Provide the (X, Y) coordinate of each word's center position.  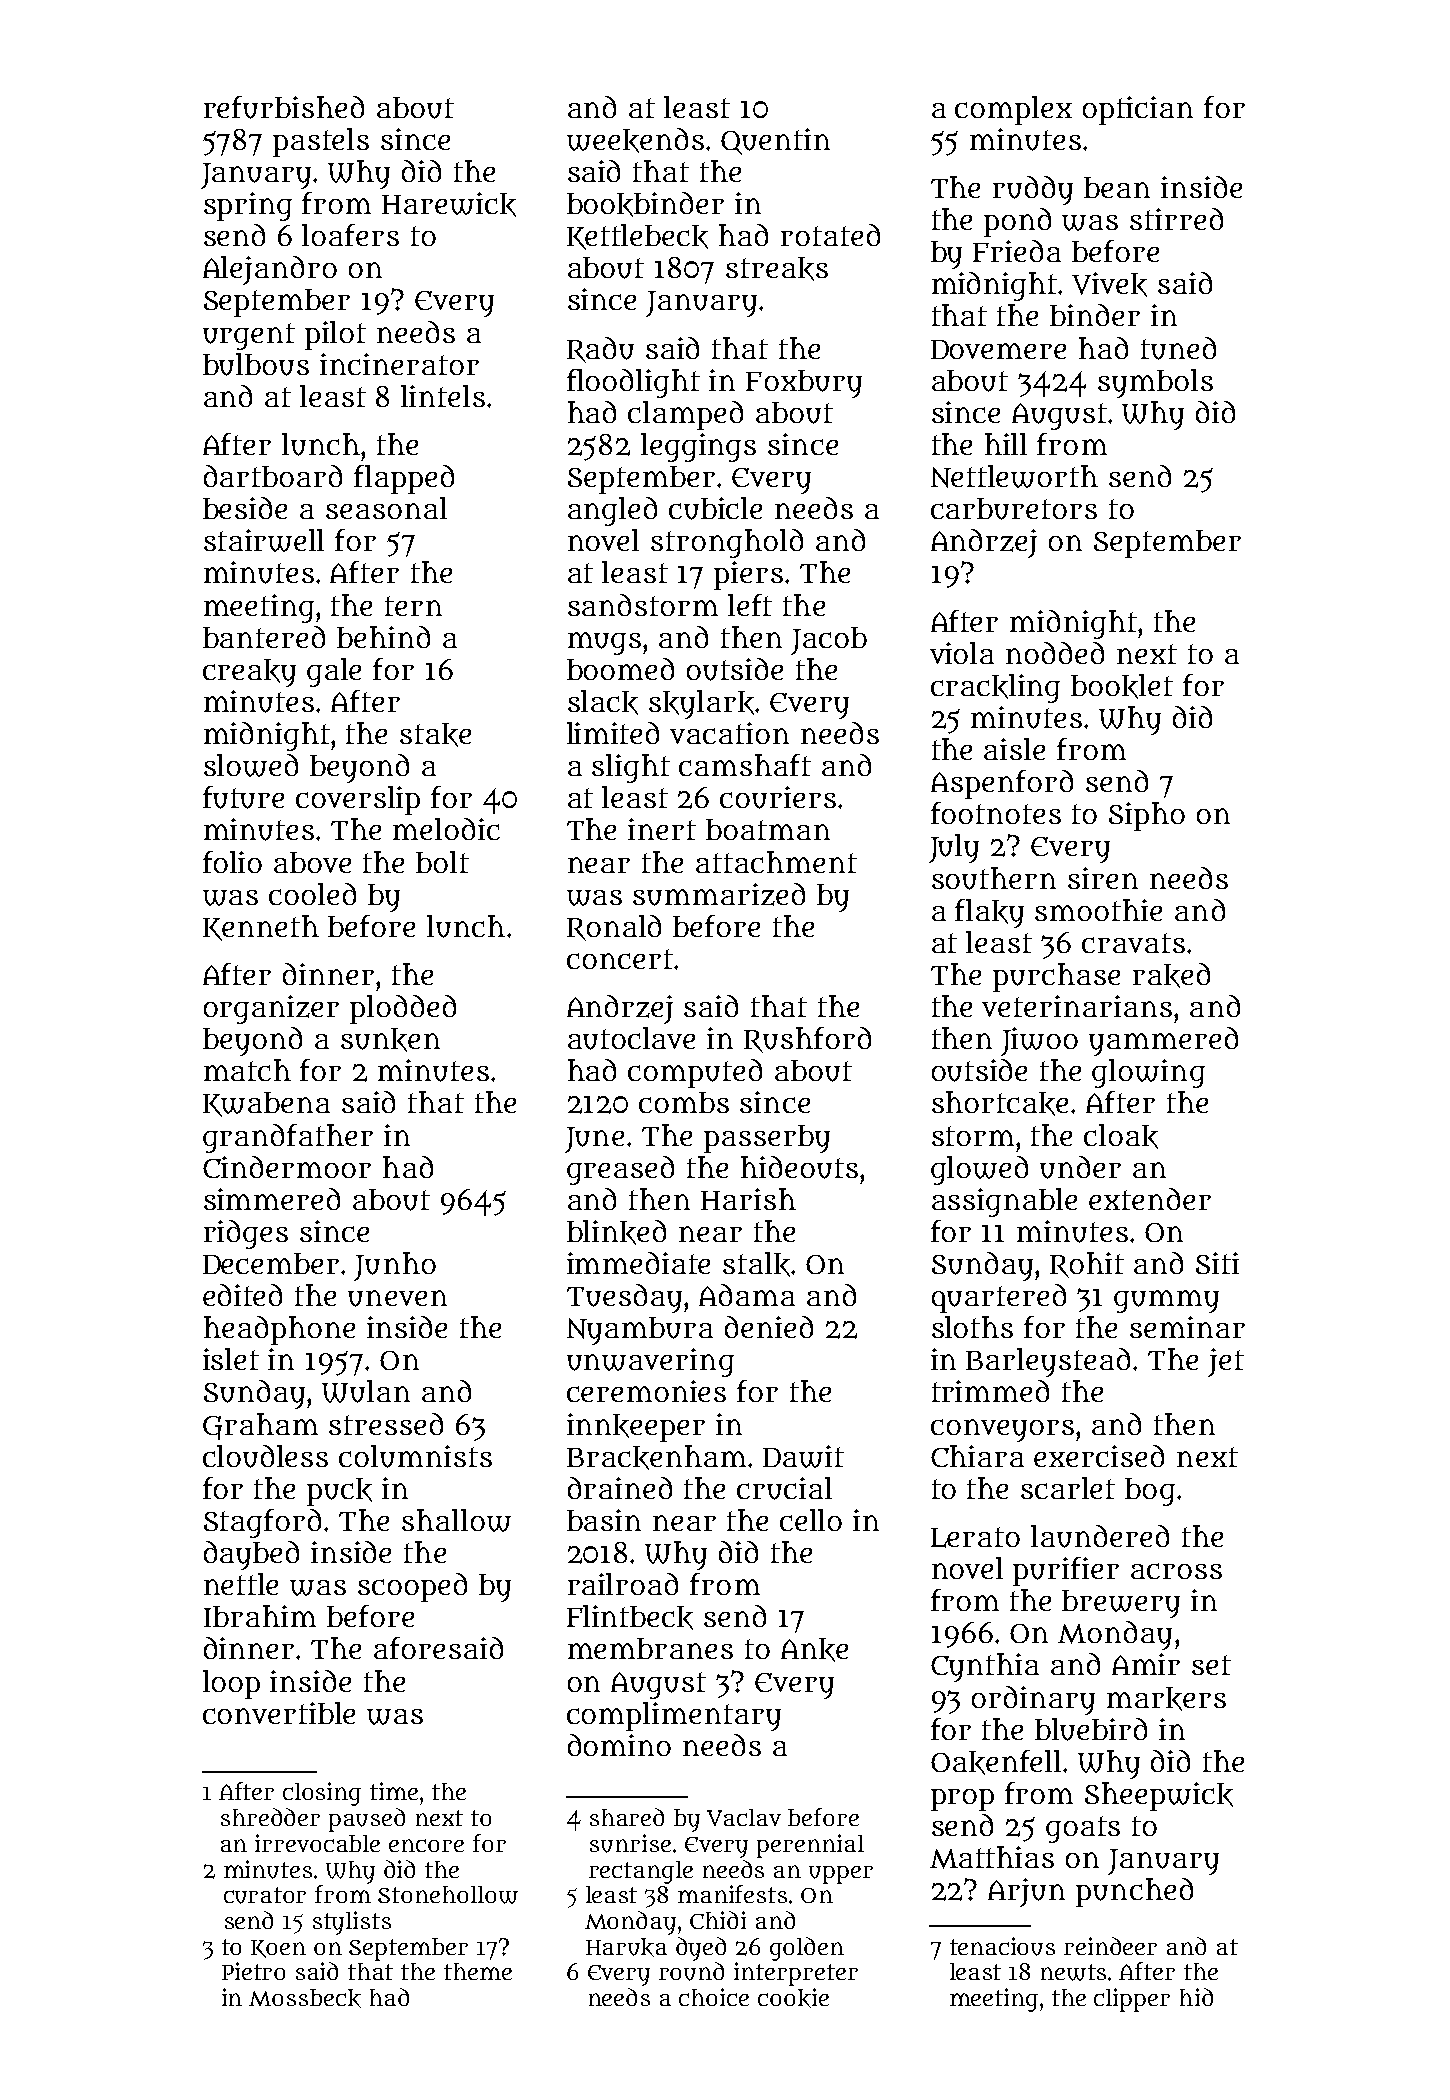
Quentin (775, 141)
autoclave (631, 1038)
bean (1117, 187)
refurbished (284, 107)
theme (478, 1971)
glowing (1148, 1073)
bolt (442, 862)
